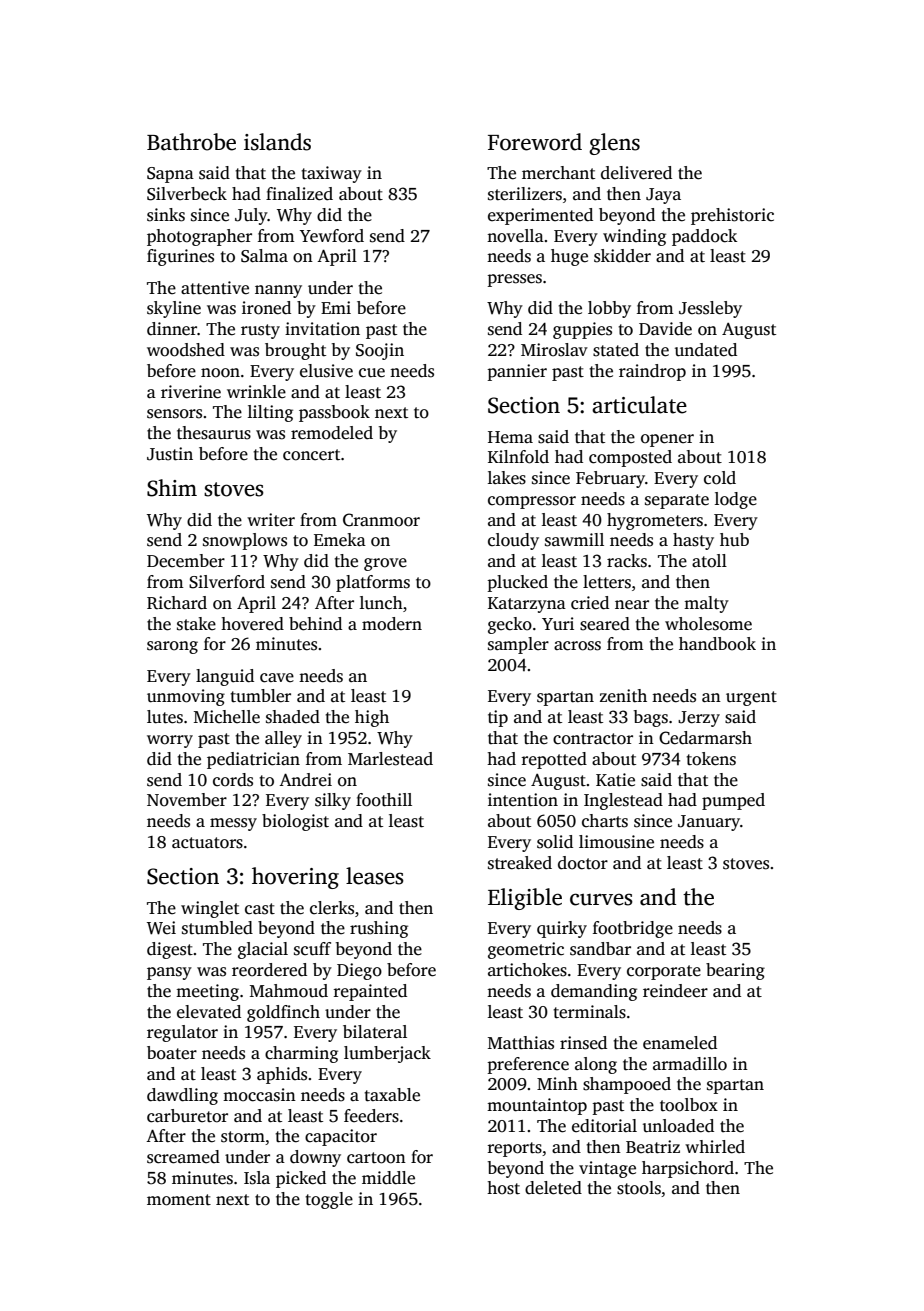 The height and width of the image is (1311, 924). I want to click on storm, so click(243, 1137).
